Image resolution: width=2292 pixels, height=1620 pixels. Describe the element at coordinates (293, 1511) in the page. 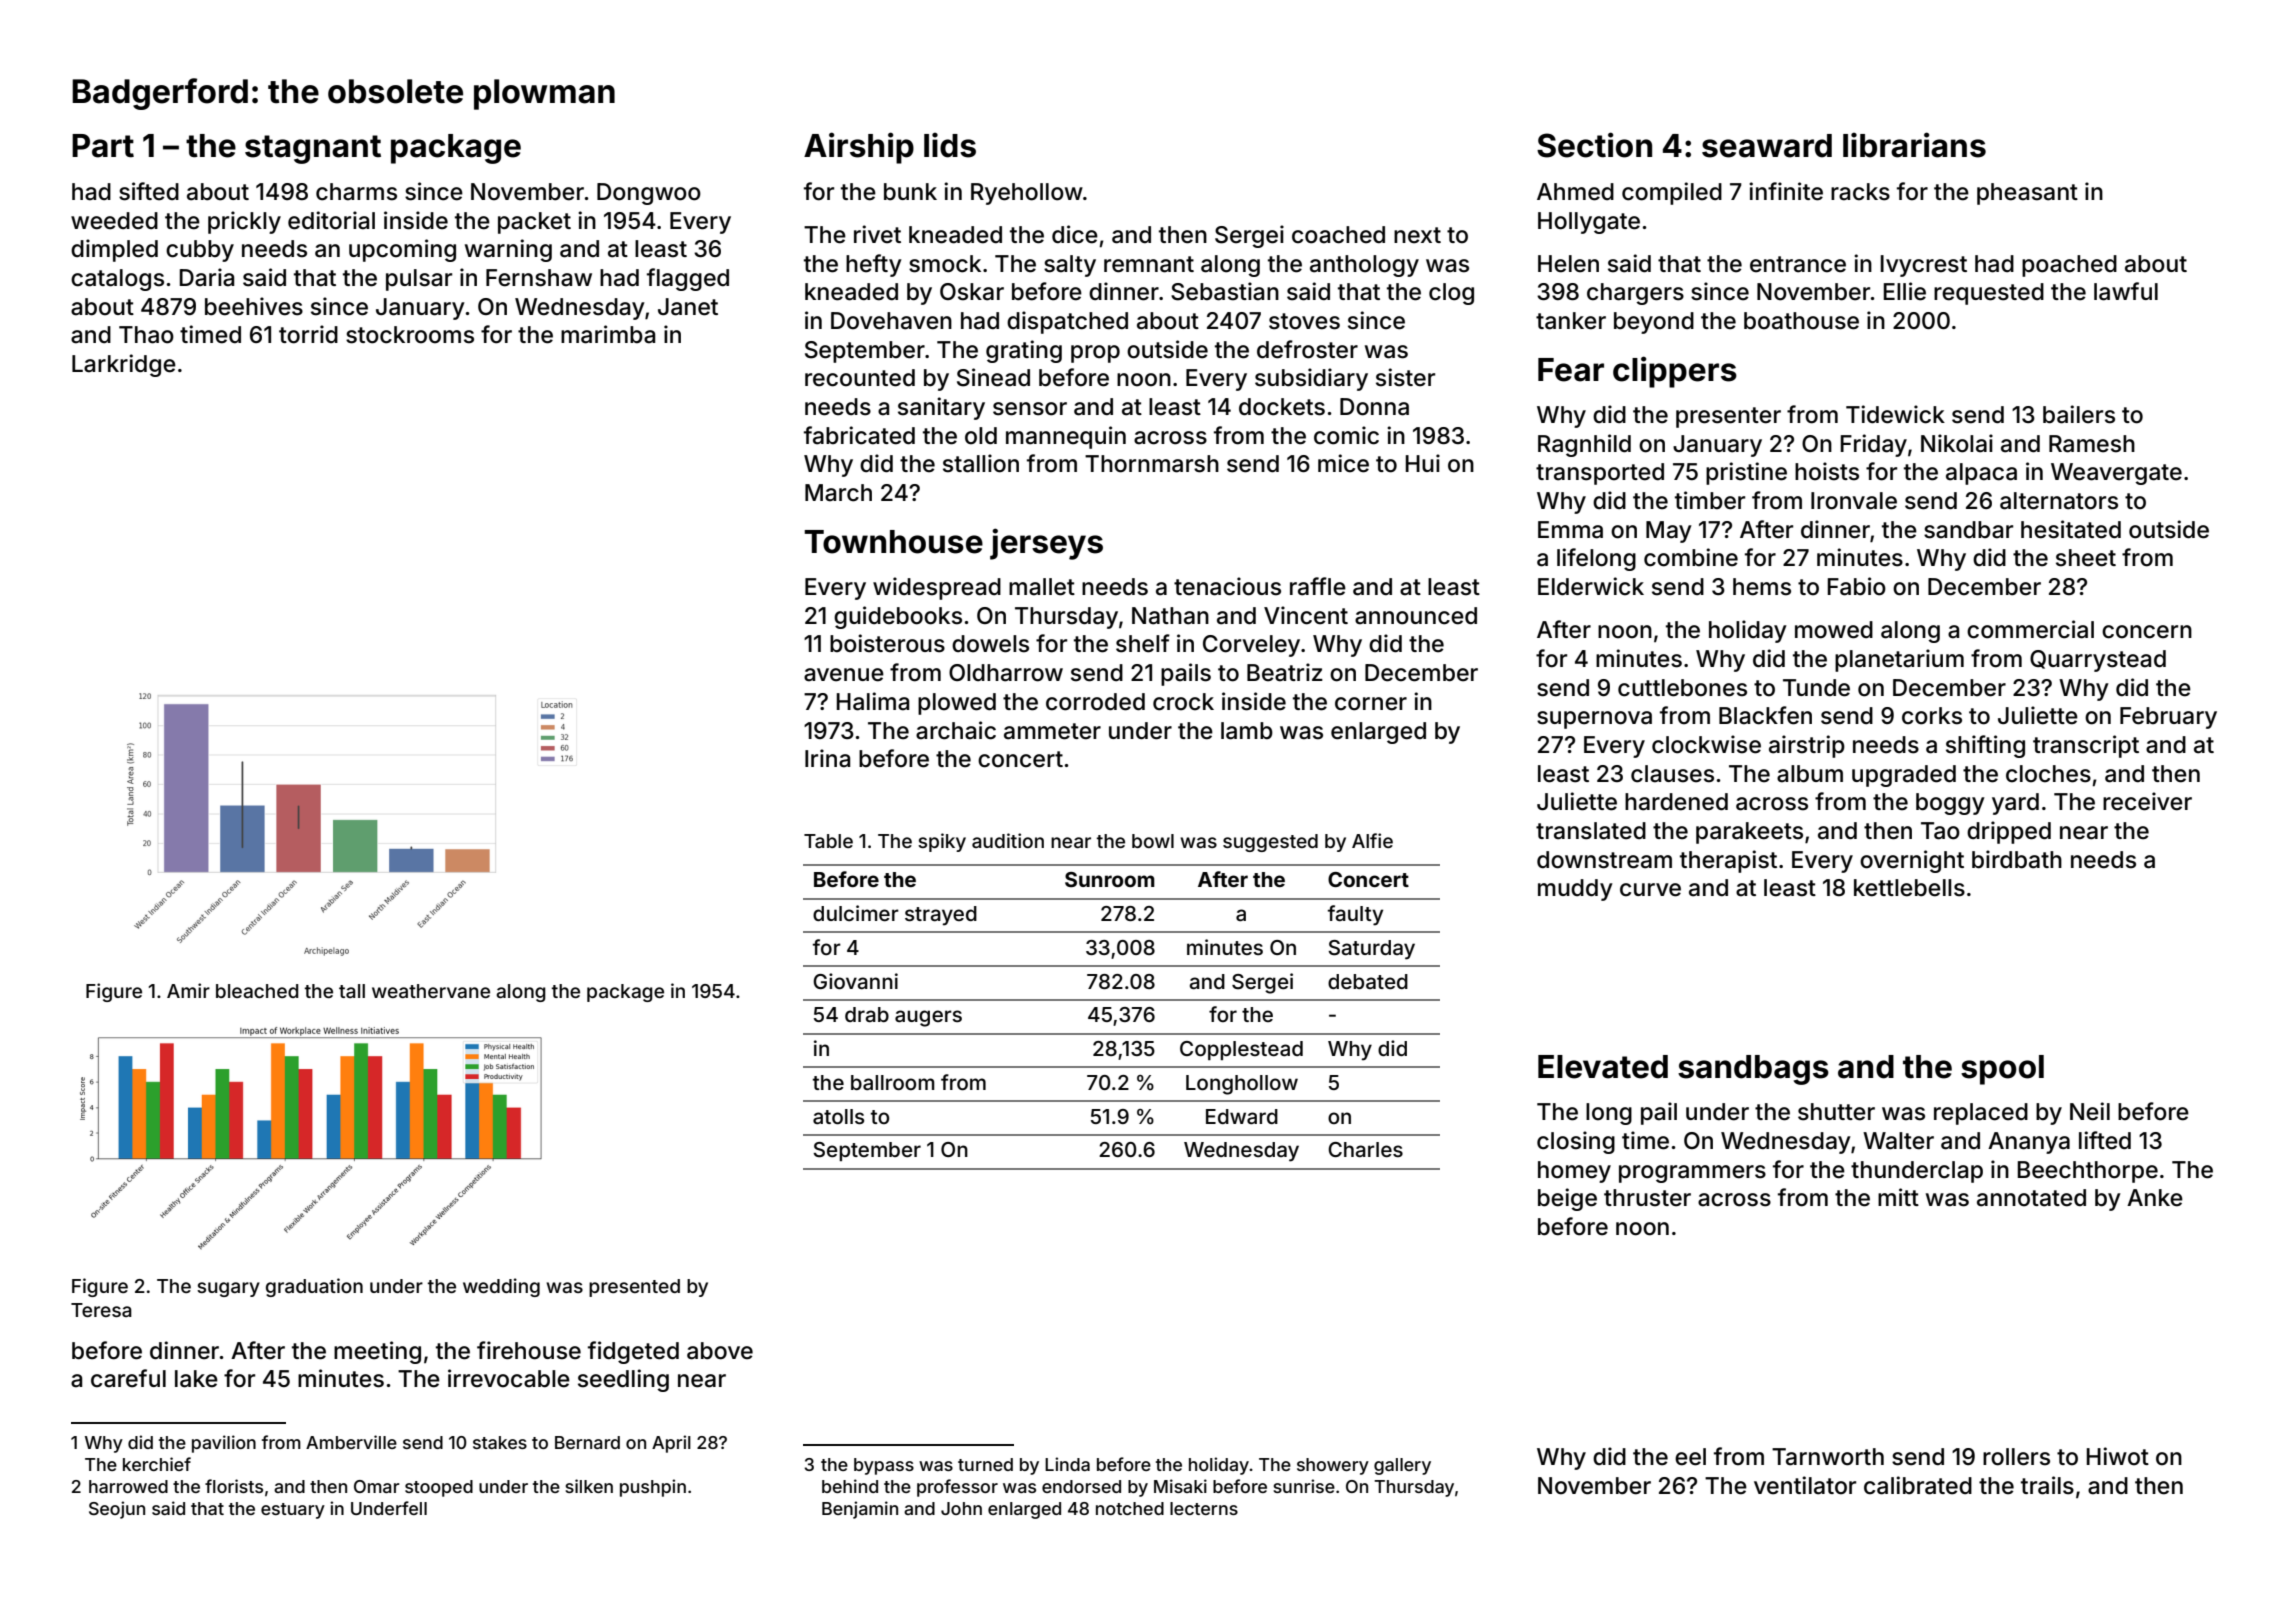

I see `estuary` at that location.
